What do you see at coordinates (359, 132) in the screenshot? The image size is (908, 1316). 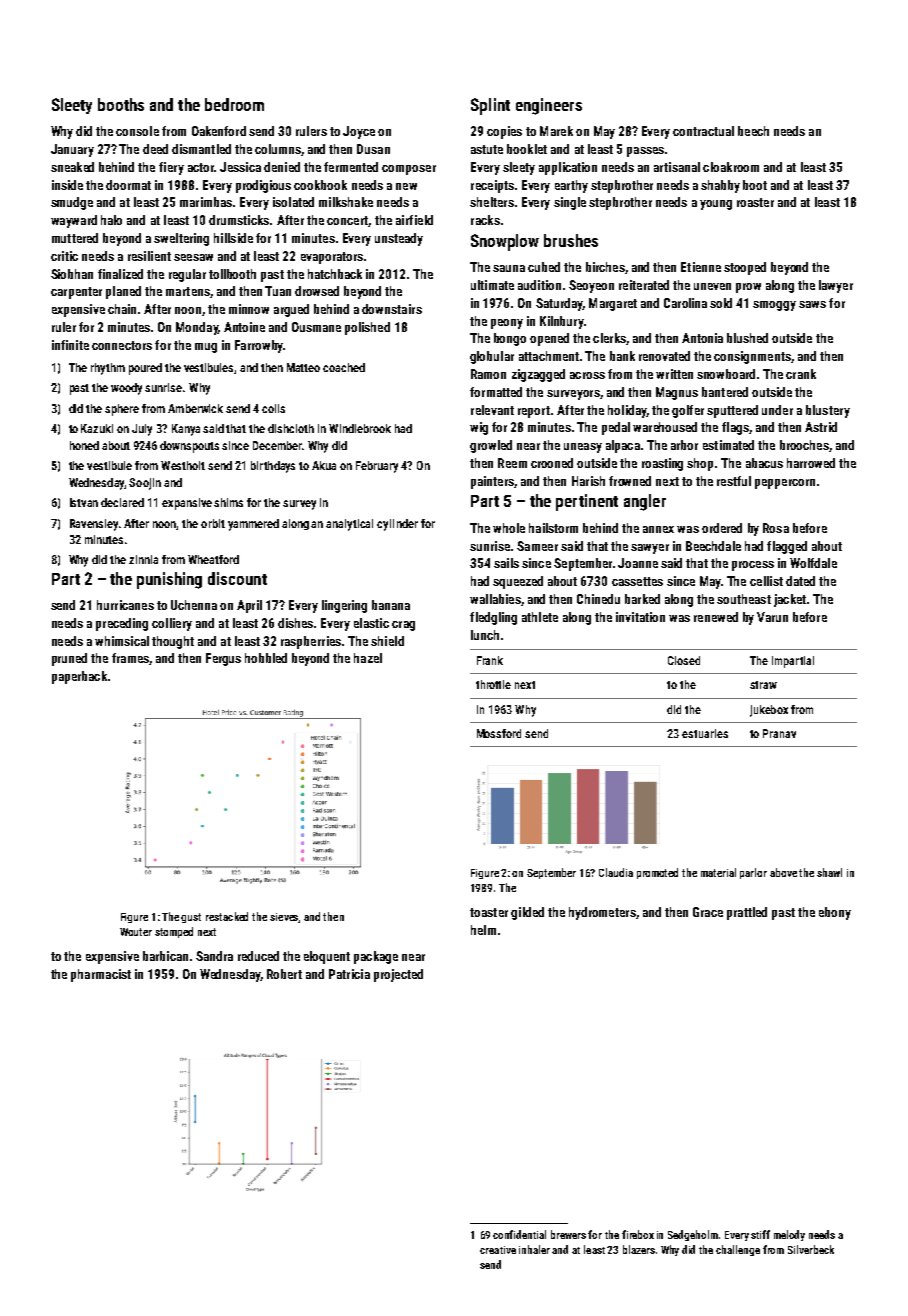 I see `Joyce` at bounding box center [359, 132].
